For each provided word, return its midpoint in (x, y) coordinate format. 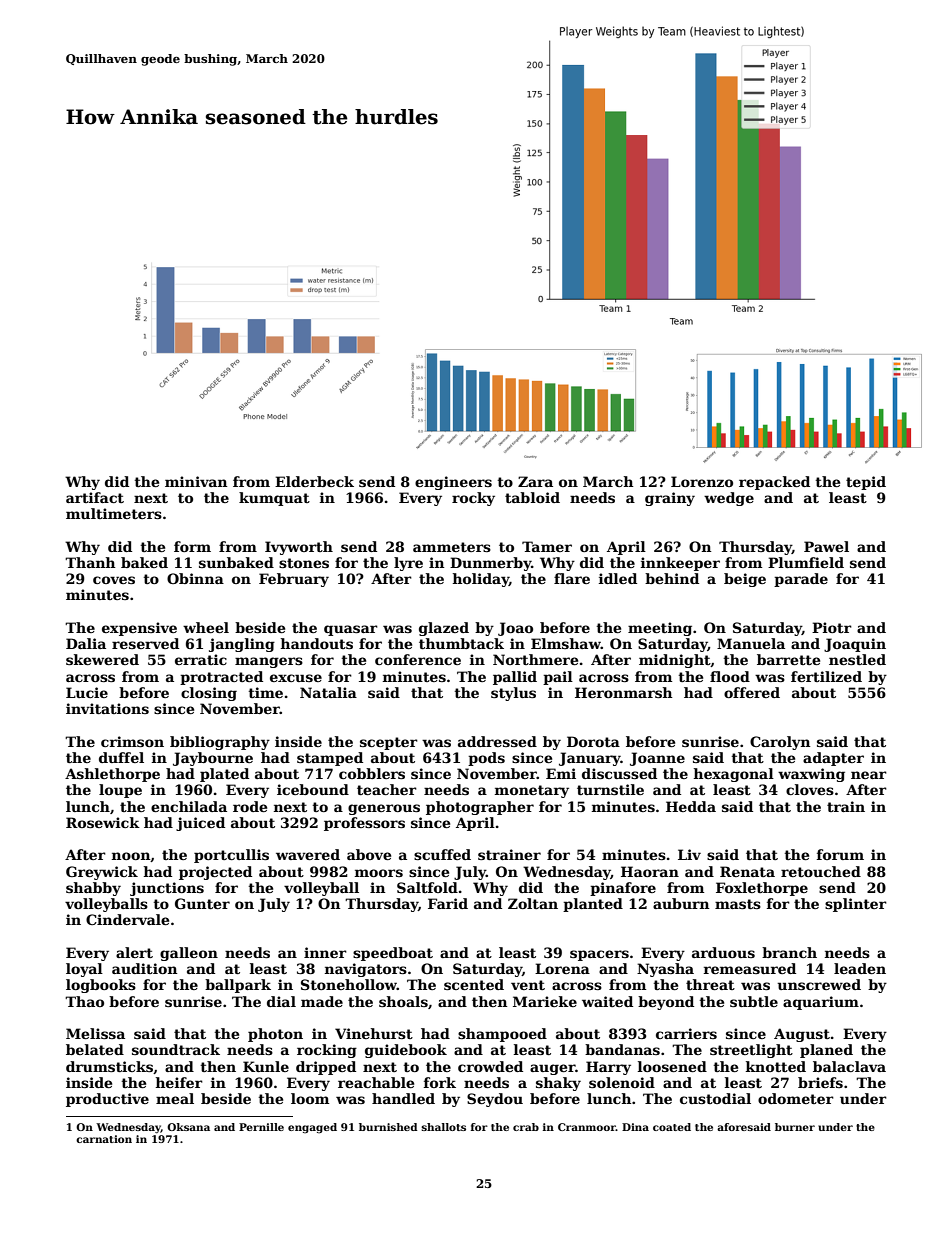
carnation (104, 1139)
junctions (167, 889)
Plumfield (806, 562)
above (369, 854)
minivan (196, 481)
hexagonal (734, 775)
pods (486, 759)
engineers (453, 483)
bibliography (220, 743)
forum (840, 854)
